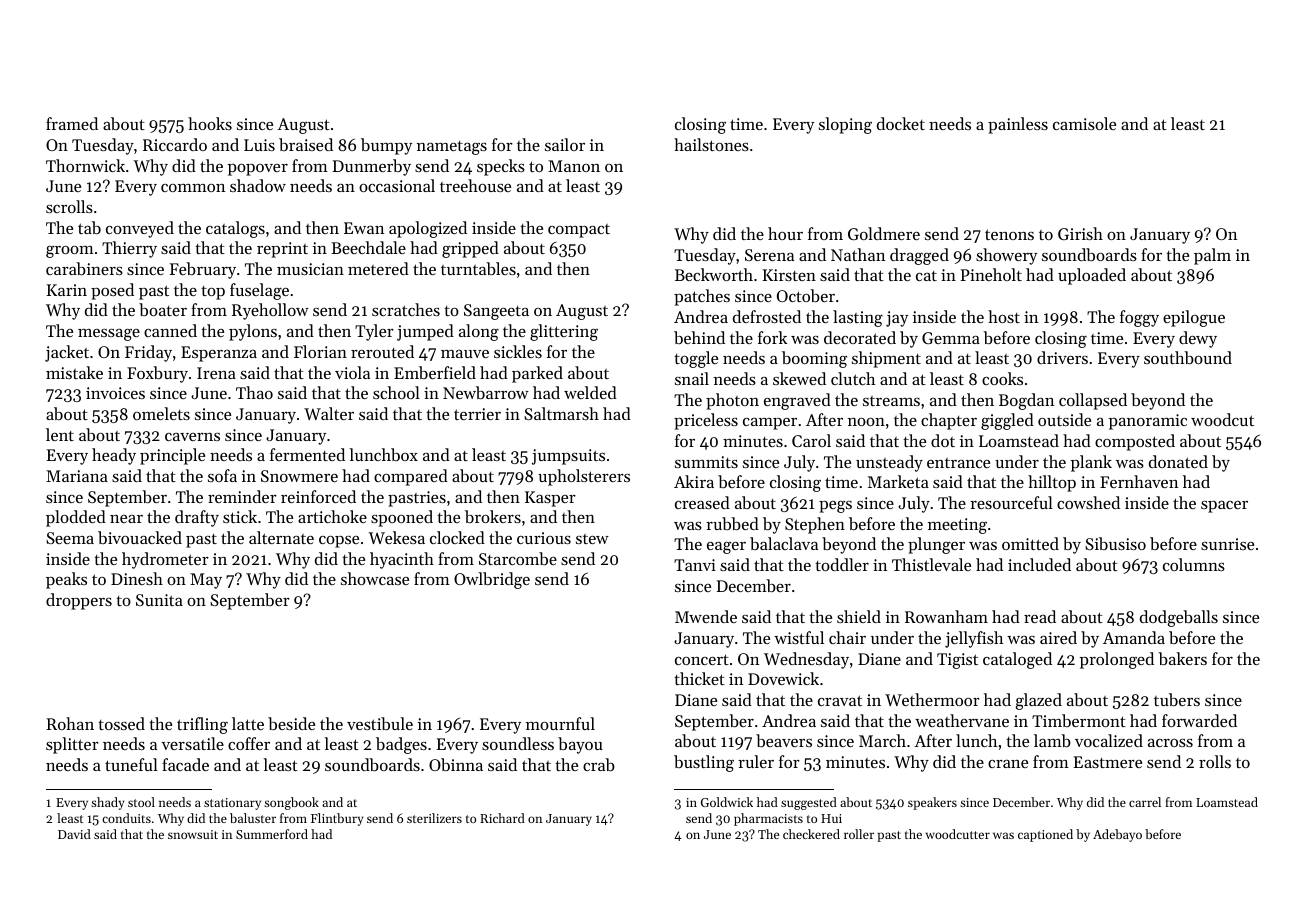 The height and width of the screenshot is (924, 1308). What do you see at coordinates (702, 502) in the screenshot?
I see `creased` at bounding box center [702, 502].
